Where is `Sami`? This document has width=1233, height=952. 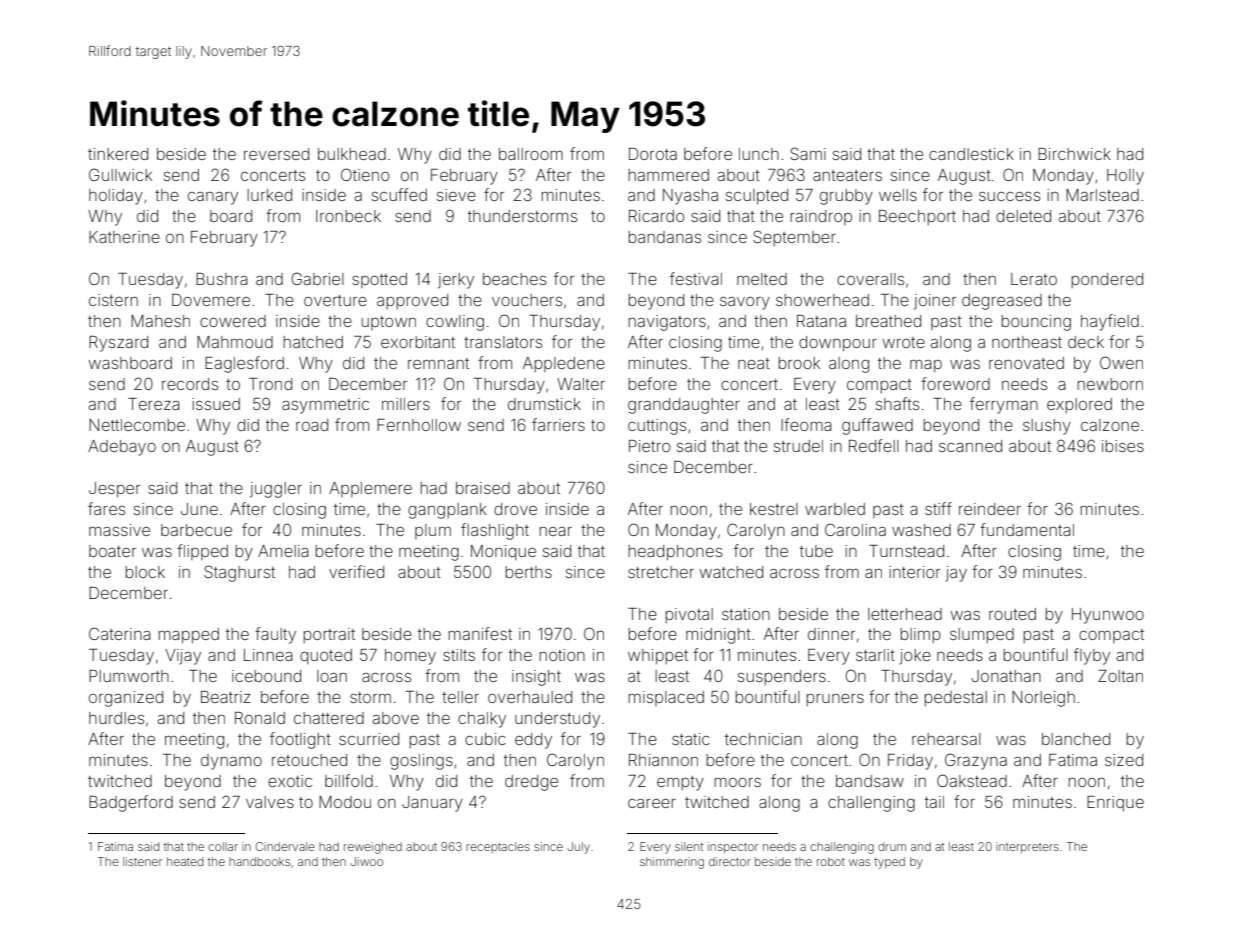 Sami is located at coordinates (808, 153).
